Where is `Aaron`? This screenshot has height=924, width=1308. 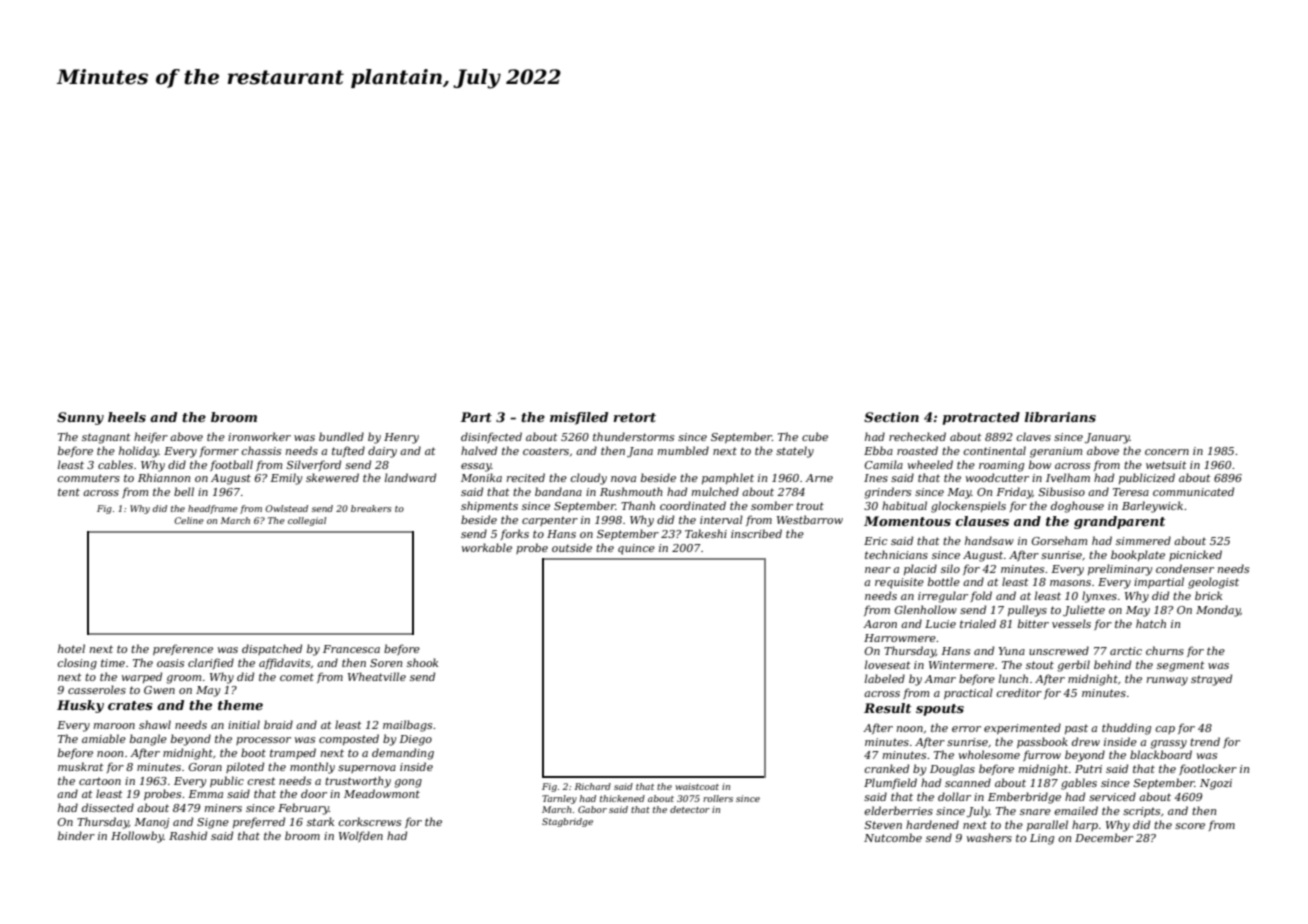
Aaron is located at coordinates (880, 624).
